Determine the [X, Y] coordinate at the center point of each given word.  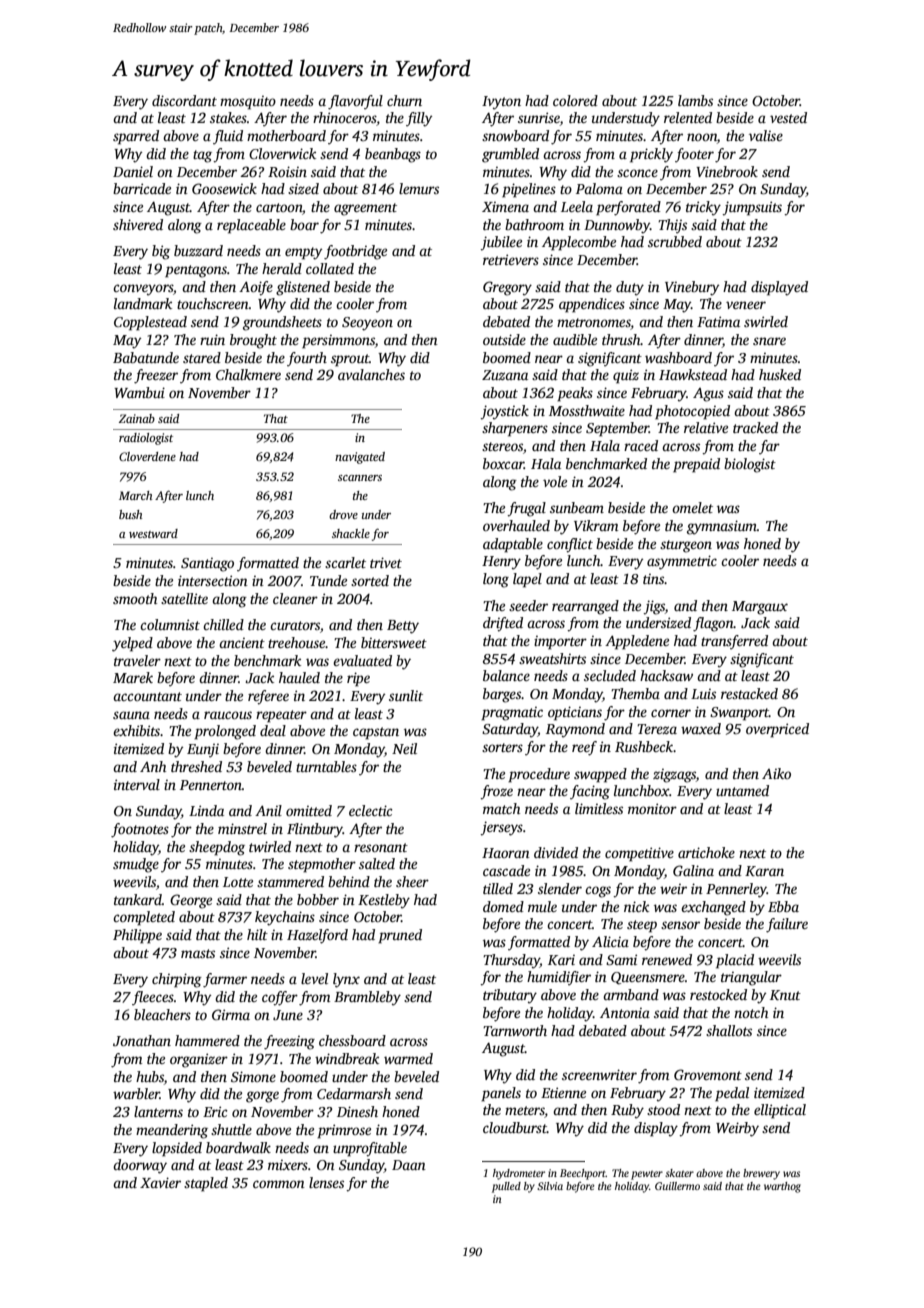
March [135, 495]
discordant [184, 100]
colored [575, 100]
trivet [386, 562]
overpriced [777, 730]
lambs [695, 100]
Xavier [160, 1182]
